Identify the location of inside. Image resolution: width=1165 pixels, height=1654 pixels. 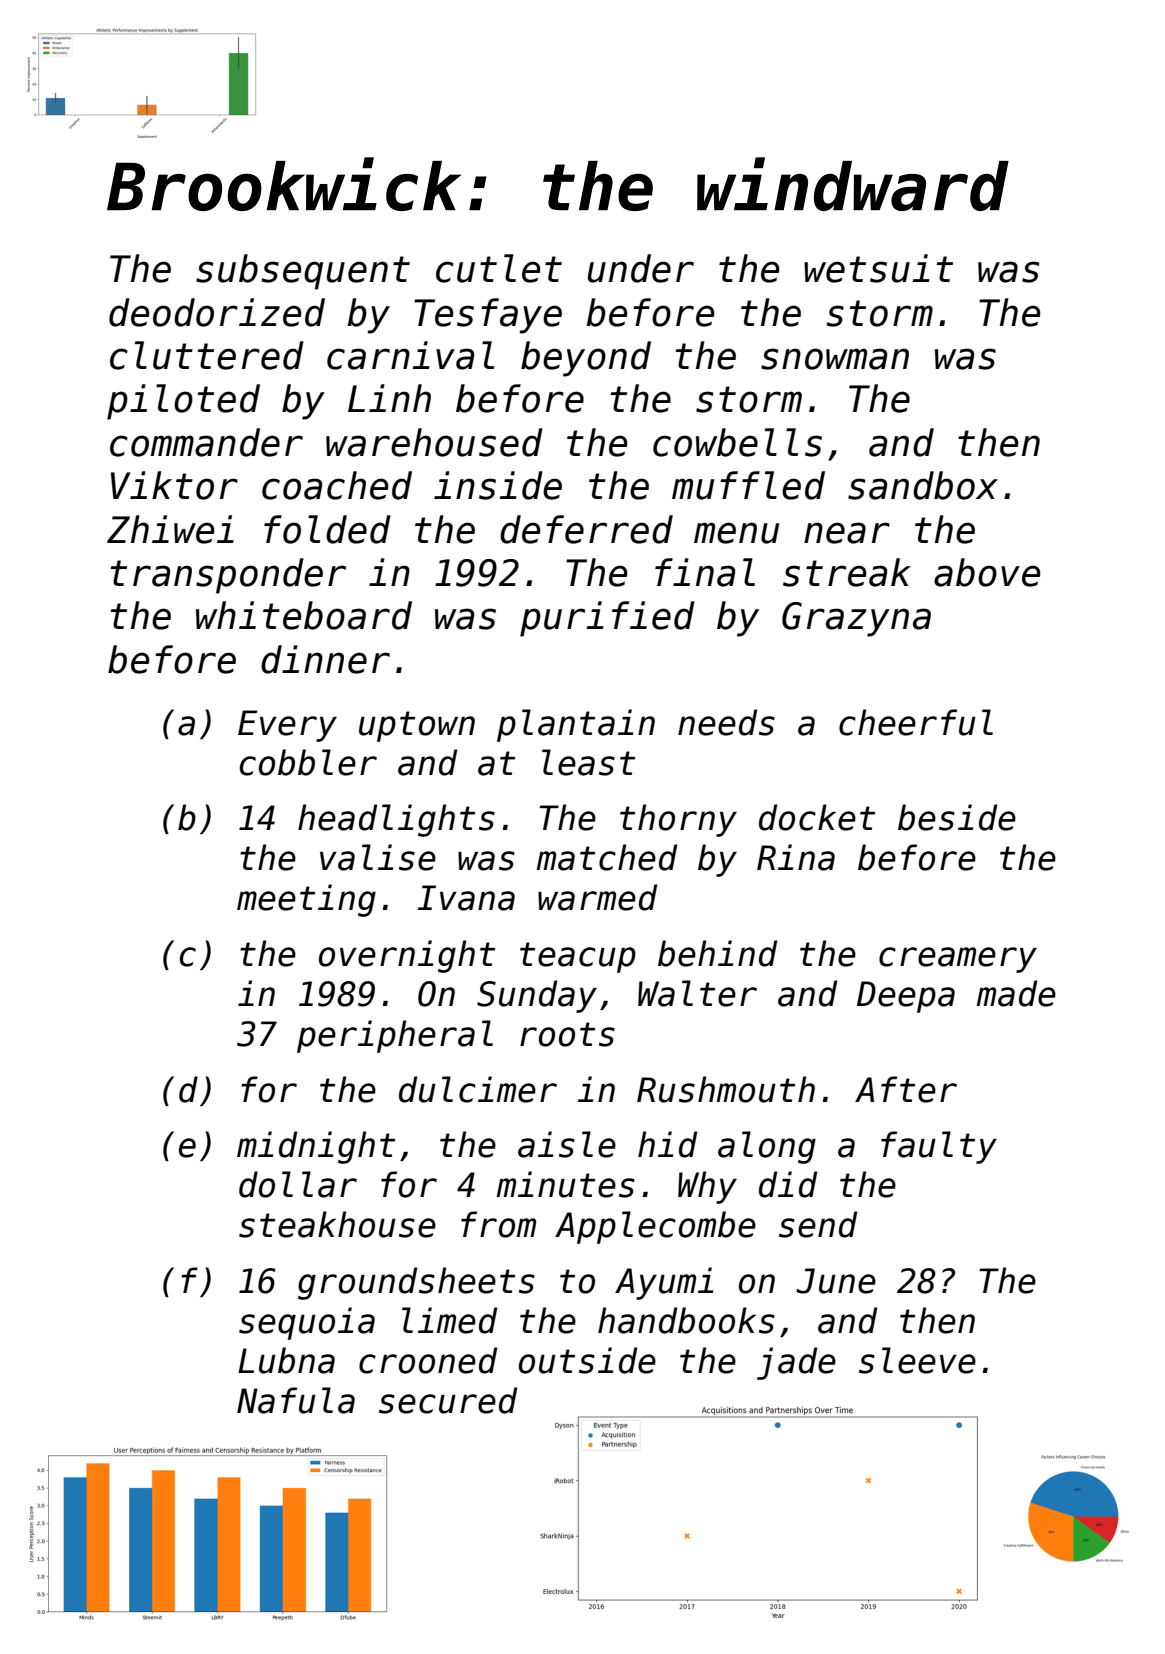
(498, 485).
